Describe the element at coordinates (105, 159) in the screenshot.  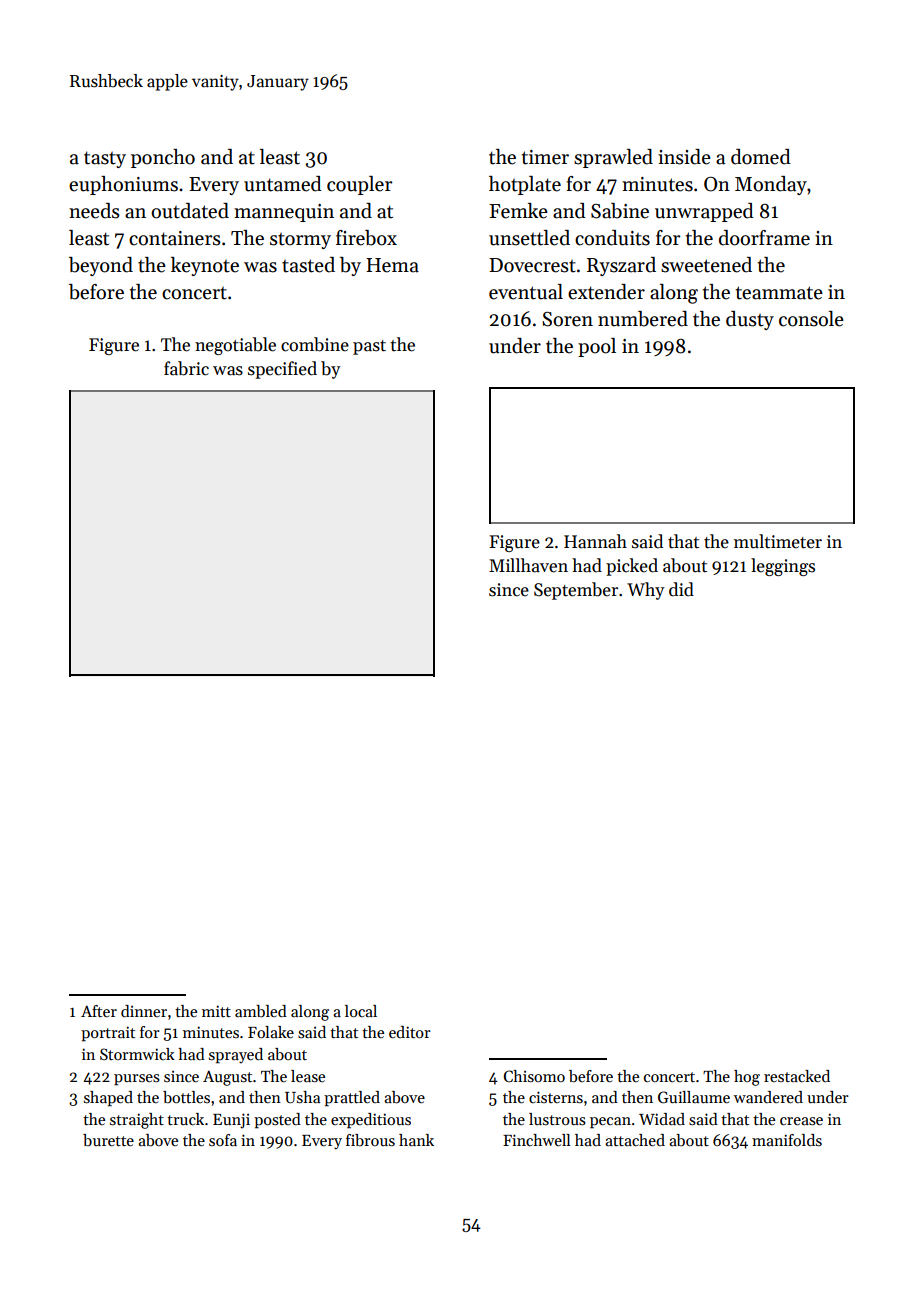
I see `tasty` at that location.
